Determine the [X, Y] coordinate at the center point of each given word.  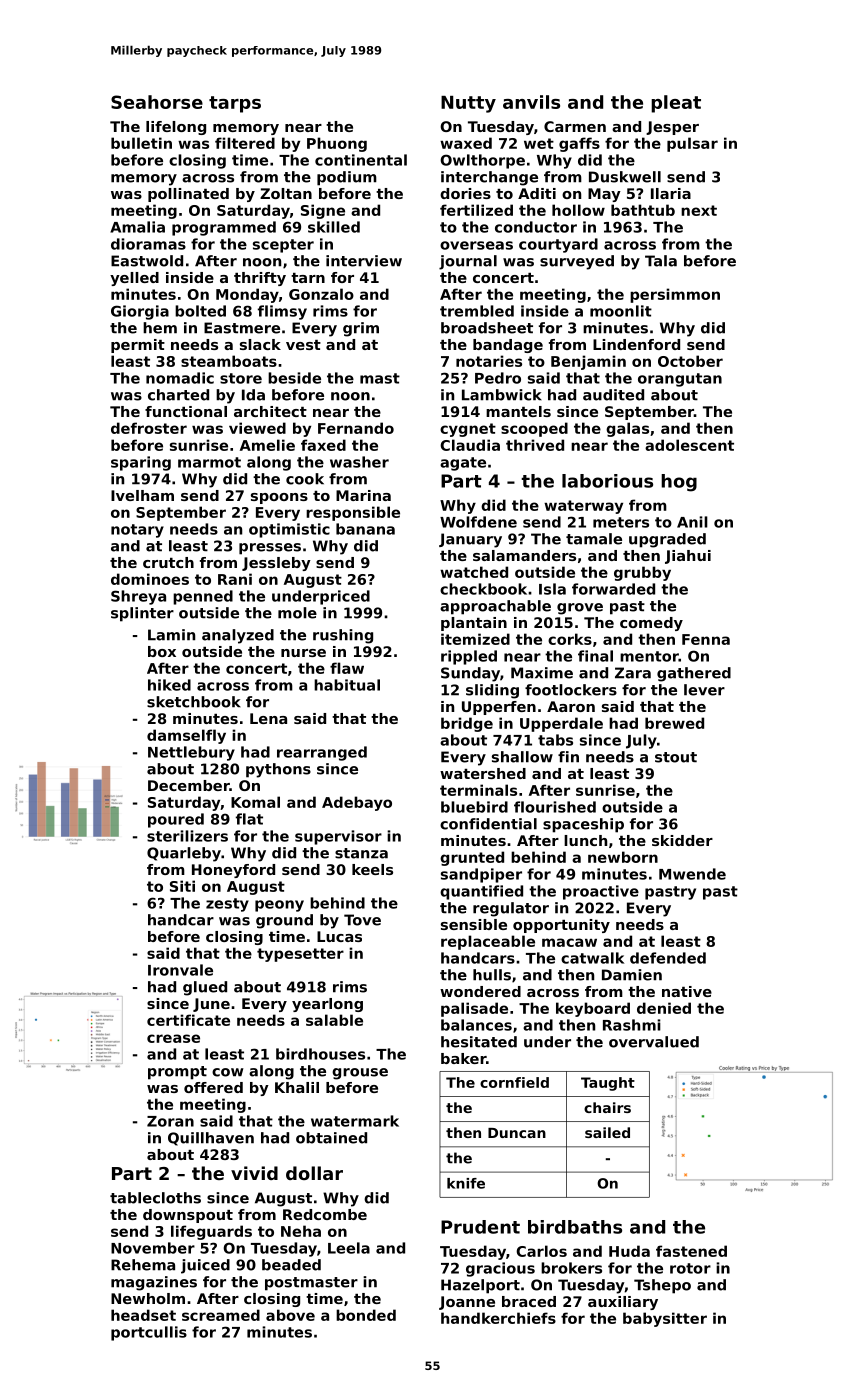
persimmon [675, 295]
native [687, 991]
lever [704, 690]
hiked [169, 685]
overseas [476, 245]
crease [173, 1038]
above [290, 1315]
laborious [607, 481]
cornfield [514, 1082]
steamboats [229, 361]
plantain [474, 624]
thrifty [260, 279]
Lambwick [502, 395]
